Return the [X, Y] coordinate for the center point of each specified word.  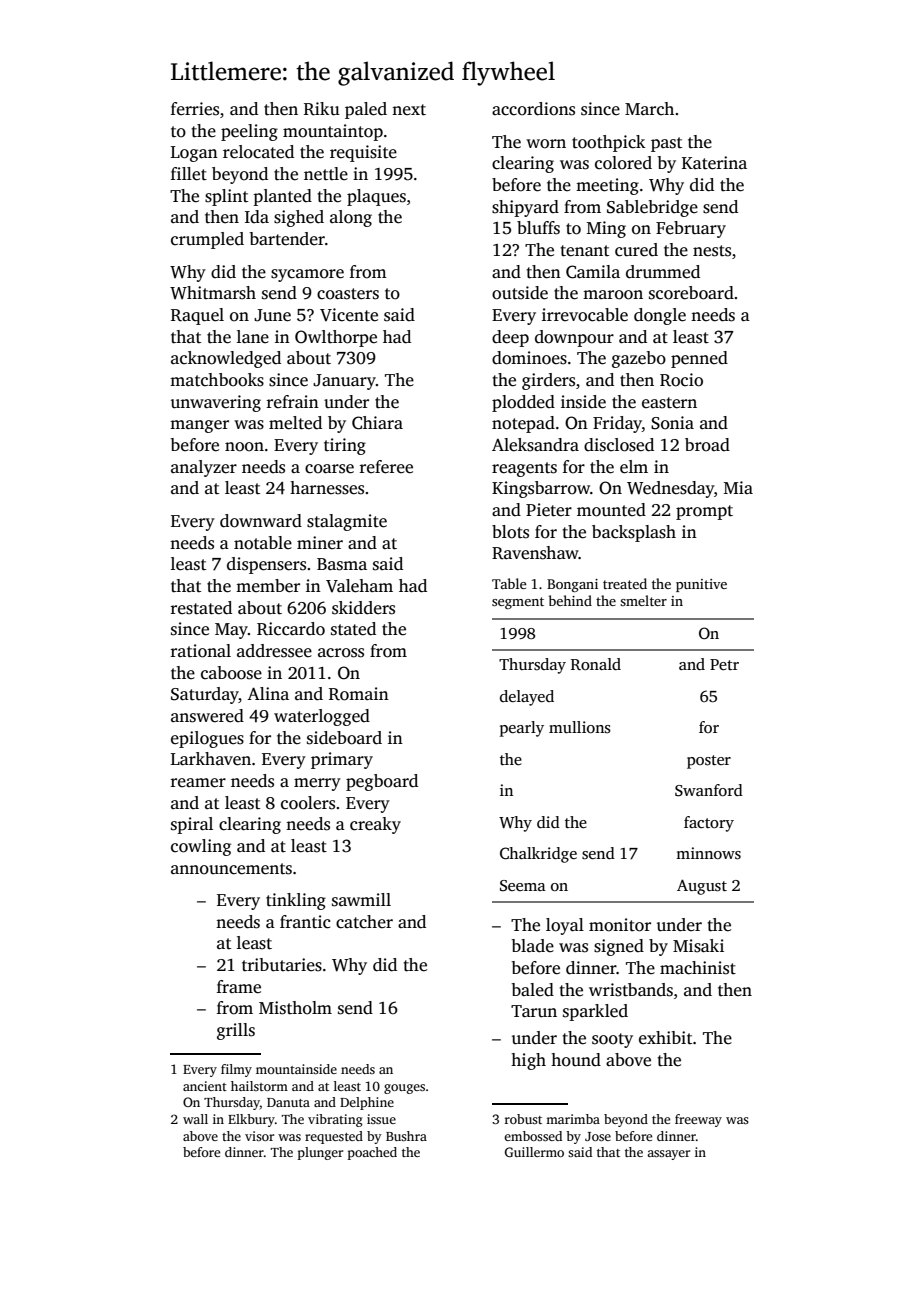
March [649, 109]
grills [236, 1031]
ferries [195, 109]
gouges [404, 1089]
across [341, 653]
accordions [533, 109]
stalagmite [347, 522]
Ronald [596, 664]
